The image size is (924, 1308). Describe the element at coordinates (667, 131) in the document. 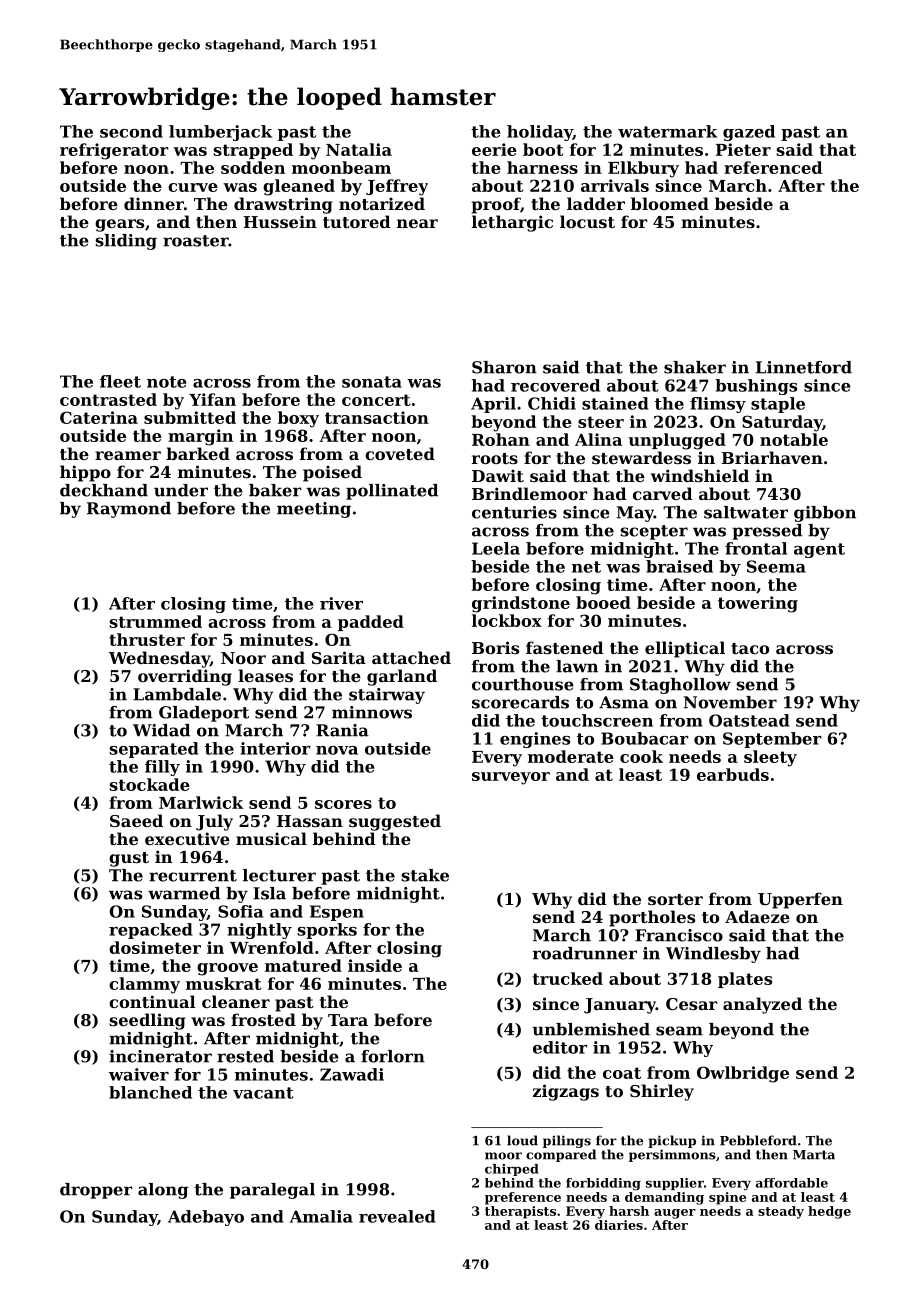

I see `watermark` at that location.
